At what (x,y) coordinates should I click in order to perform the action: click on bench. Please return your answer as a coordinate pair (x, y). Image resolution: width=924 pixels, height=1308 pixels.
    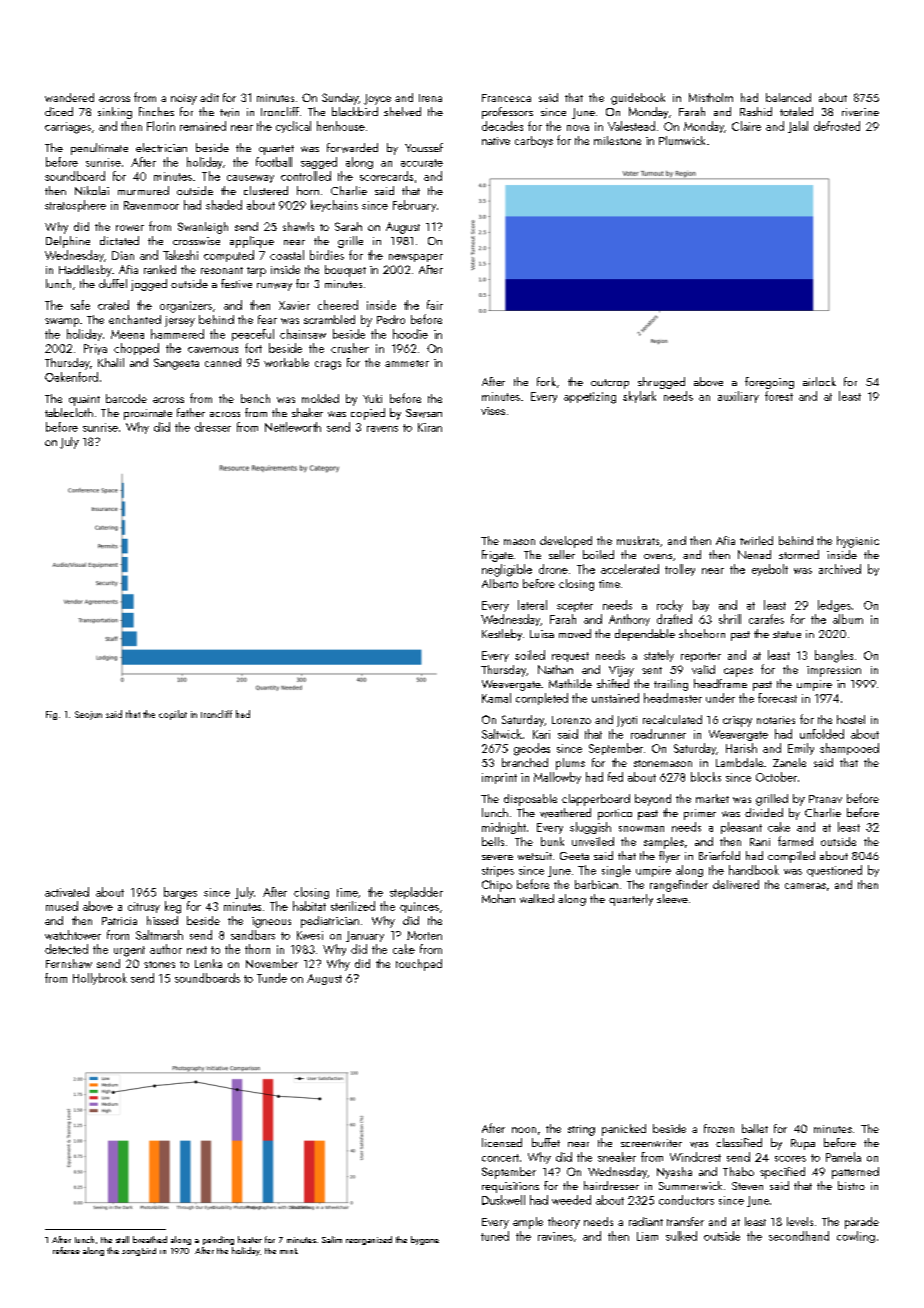
    Looking at the image, I should click on (255, 398).
